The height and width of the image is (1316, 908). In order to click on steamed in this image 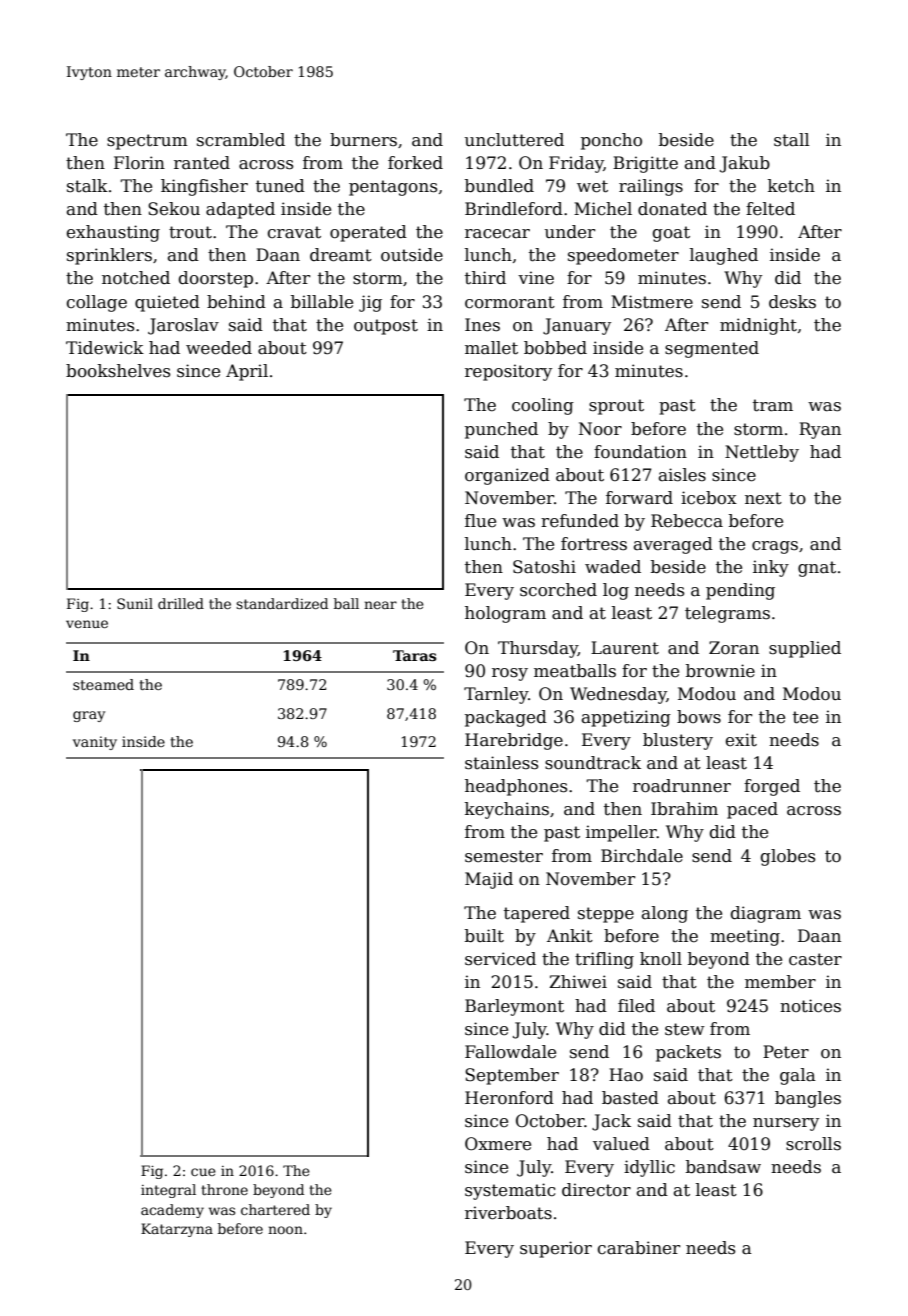, I will do `click(103, 684)`.
